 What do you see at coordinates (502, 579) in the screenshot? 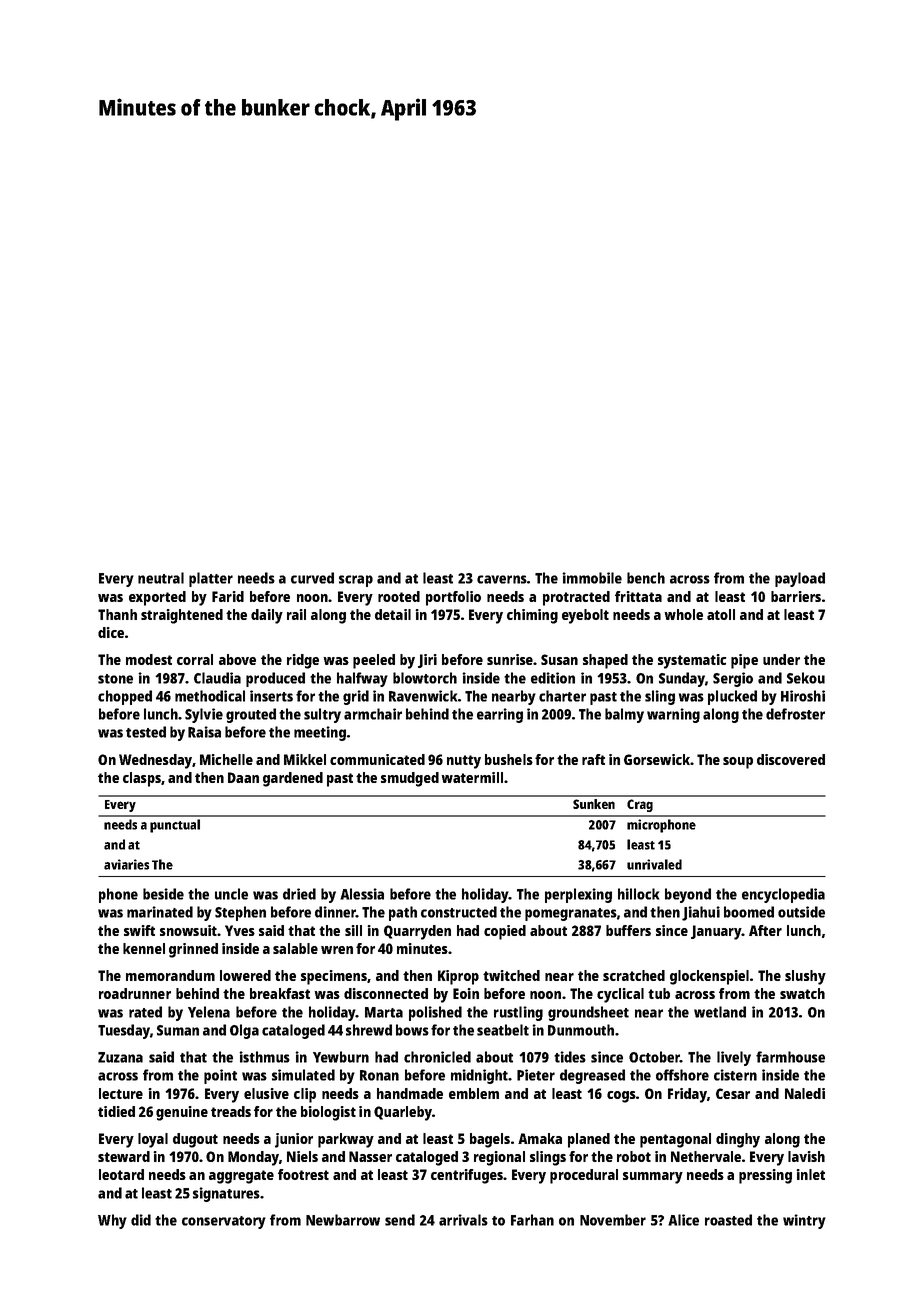
I see `caverns` at bounding box center [502, 579].
